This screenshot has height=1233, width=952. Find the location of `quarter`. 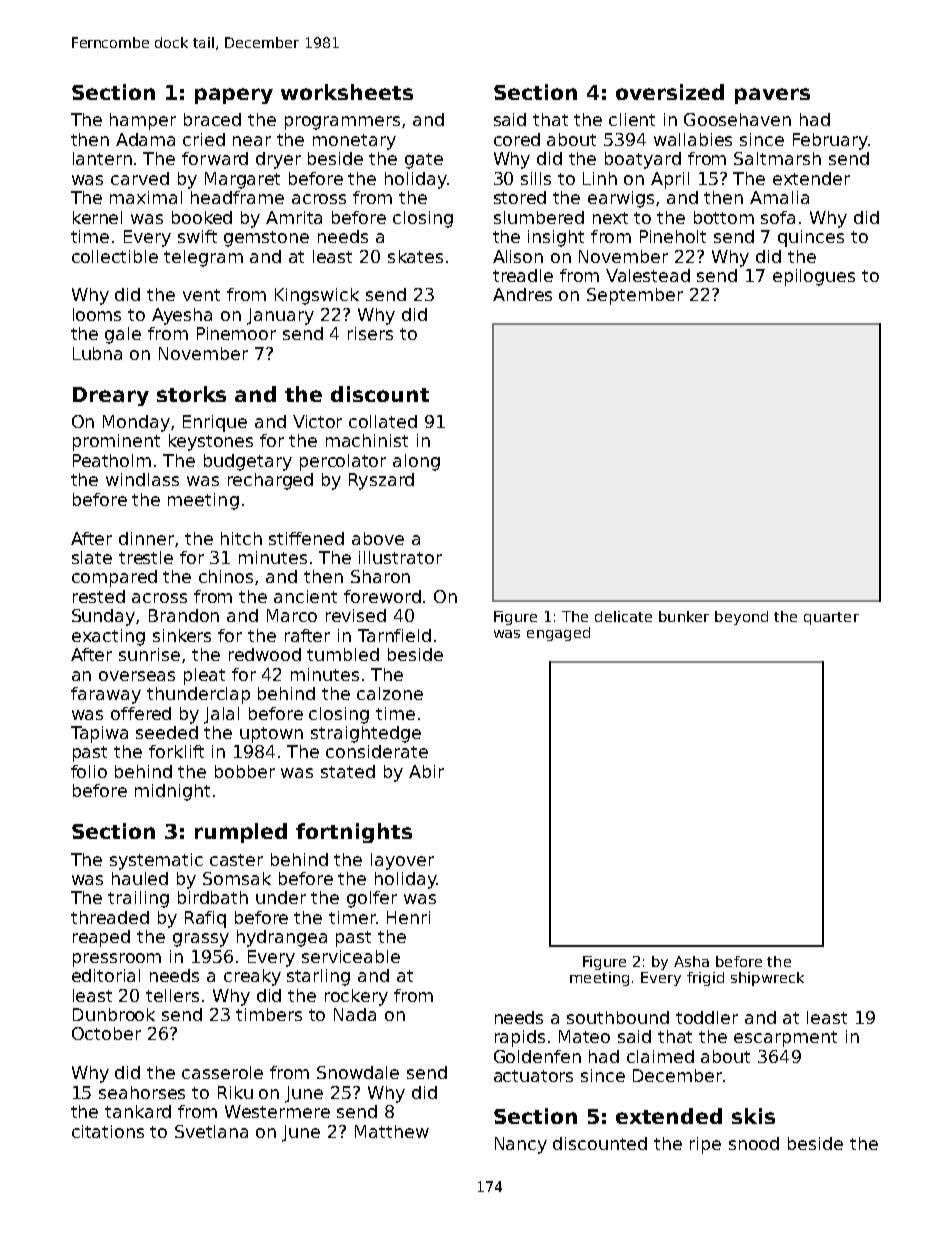

quarter is located at coordinates (831, 618).
